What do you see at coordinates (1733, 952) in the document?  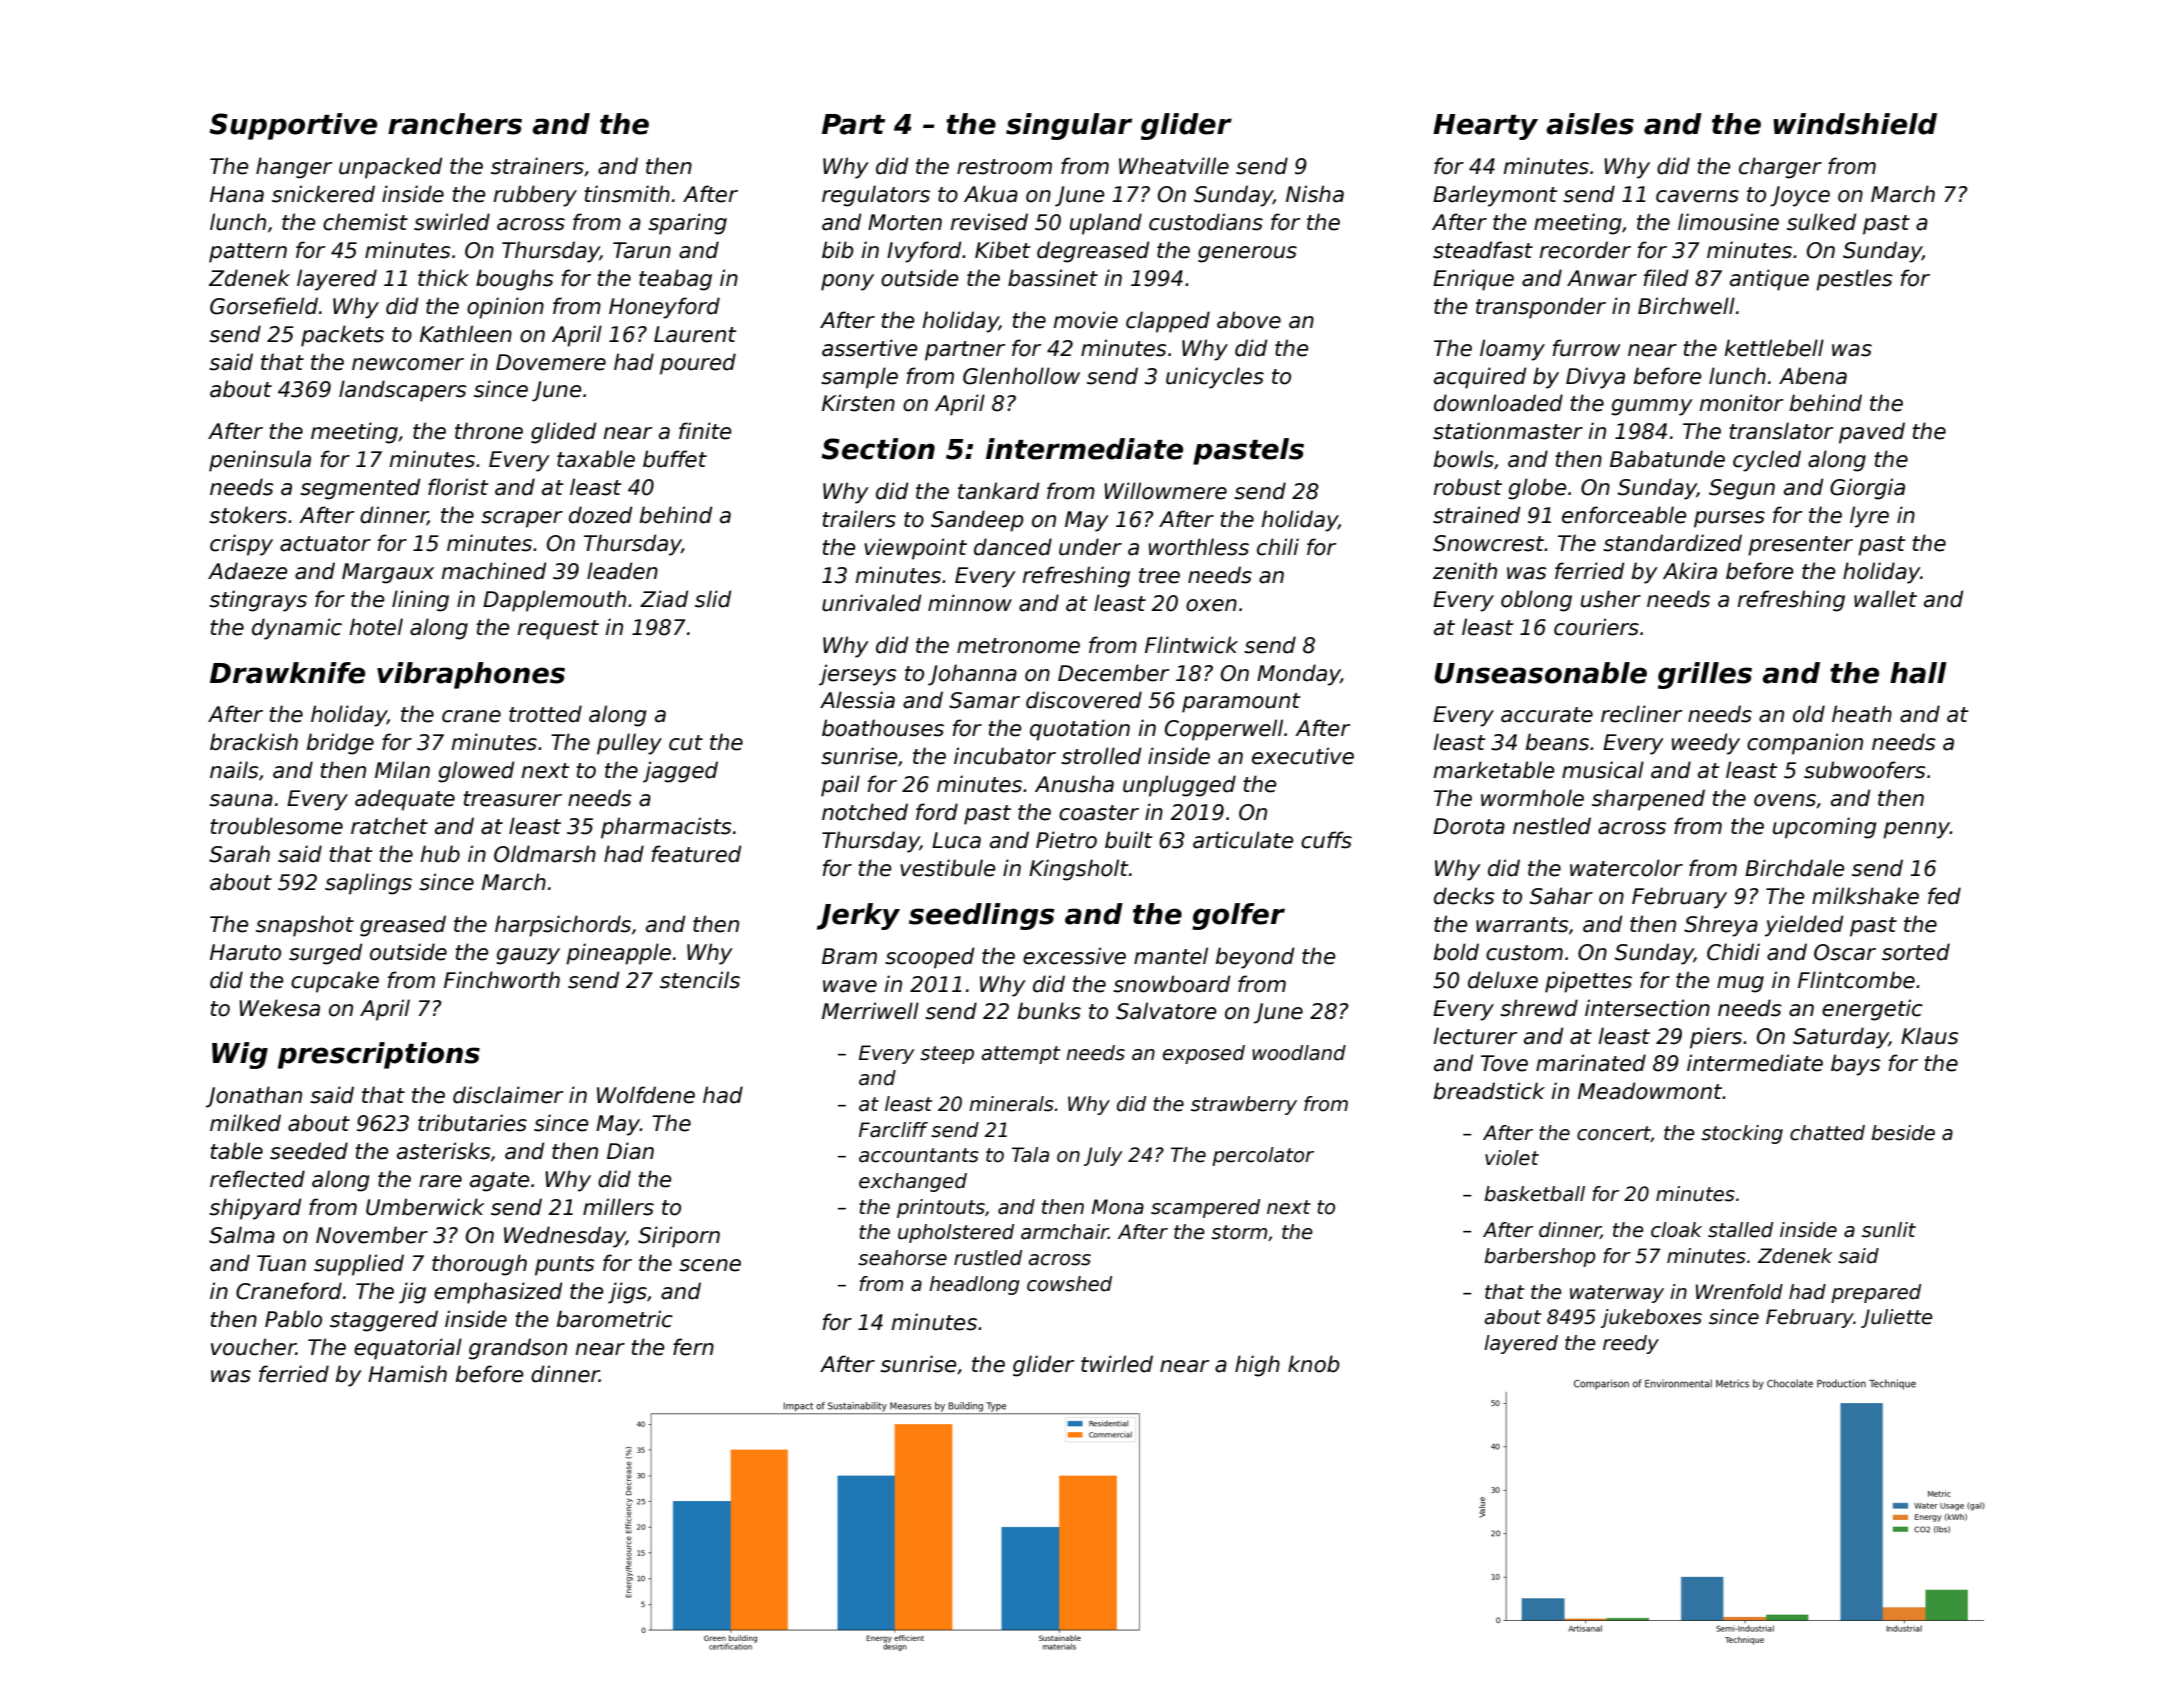 I see `Chidi` at bounding box center [1733, 952].
